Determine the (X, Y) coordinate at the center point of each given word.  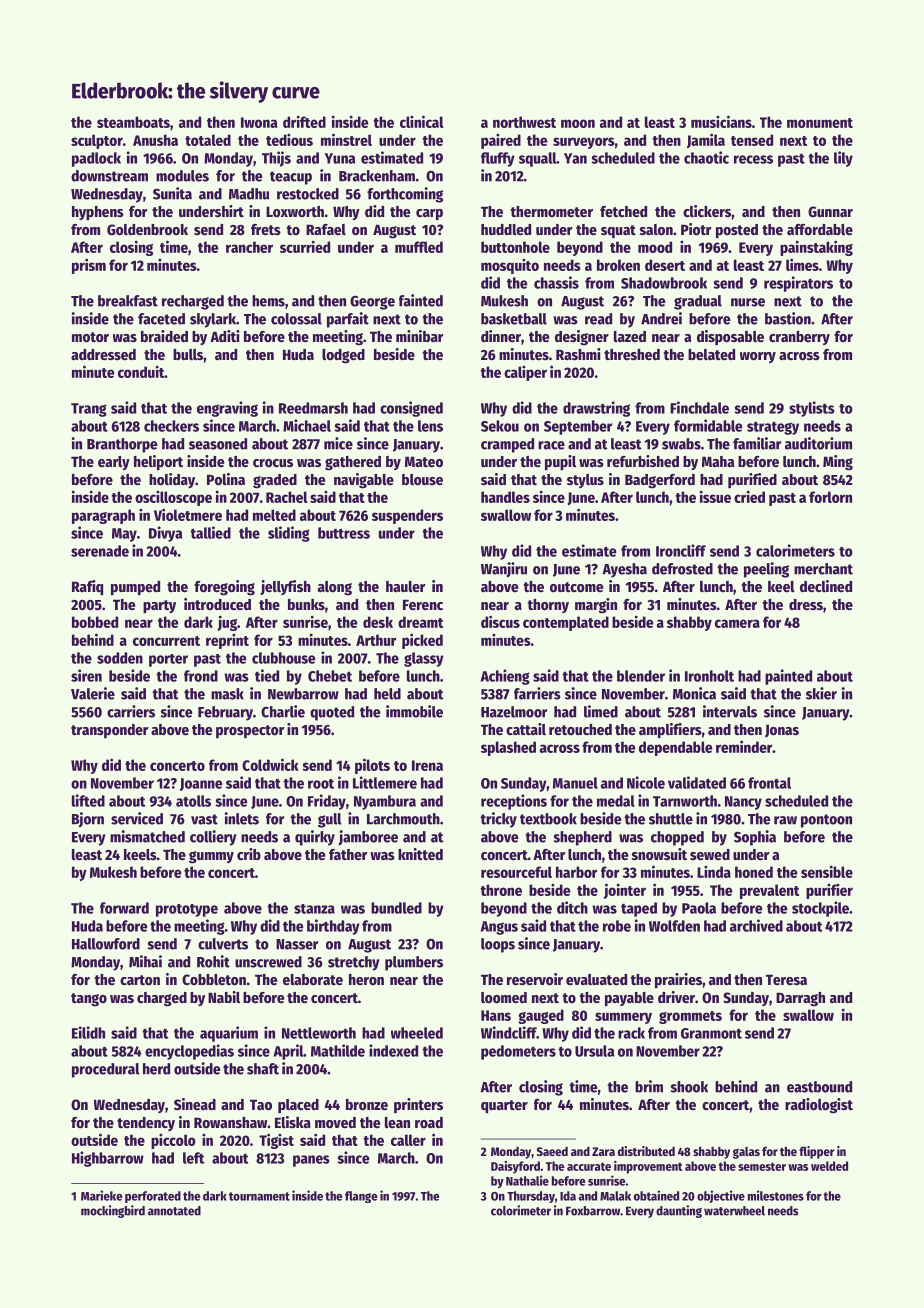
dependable (675, 748)
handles (505, 497)
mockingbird (113, 1211)
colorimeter (521, 1210)
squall (538, 159)
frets (266, 229)
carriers (131, 711)
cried (749, 496)
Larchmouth (403, 819)
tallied (210, 532)
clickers (707, 211)
